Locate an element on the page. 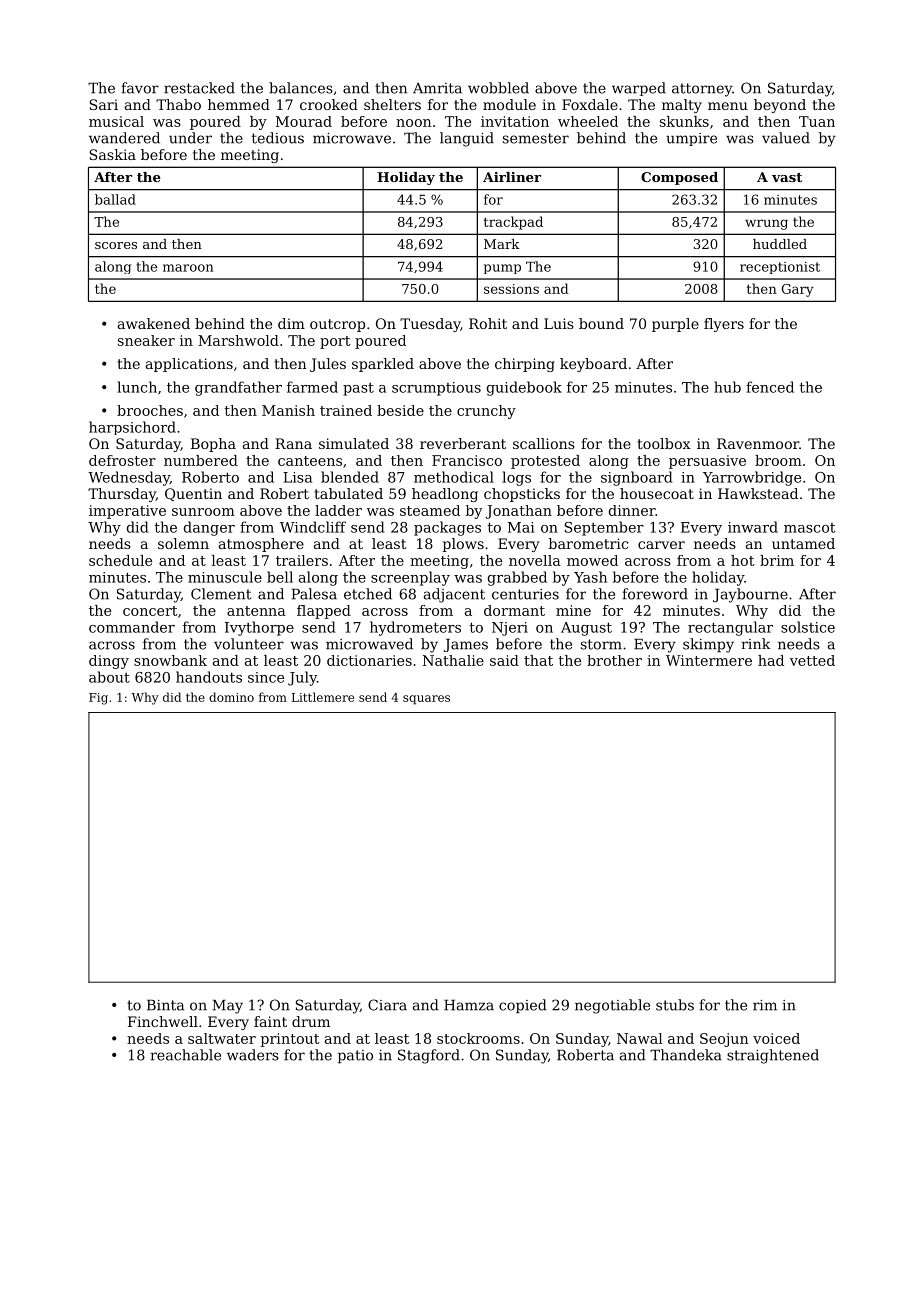 The image size is (924, 1308). logs is located at coordinates (516, 478).
